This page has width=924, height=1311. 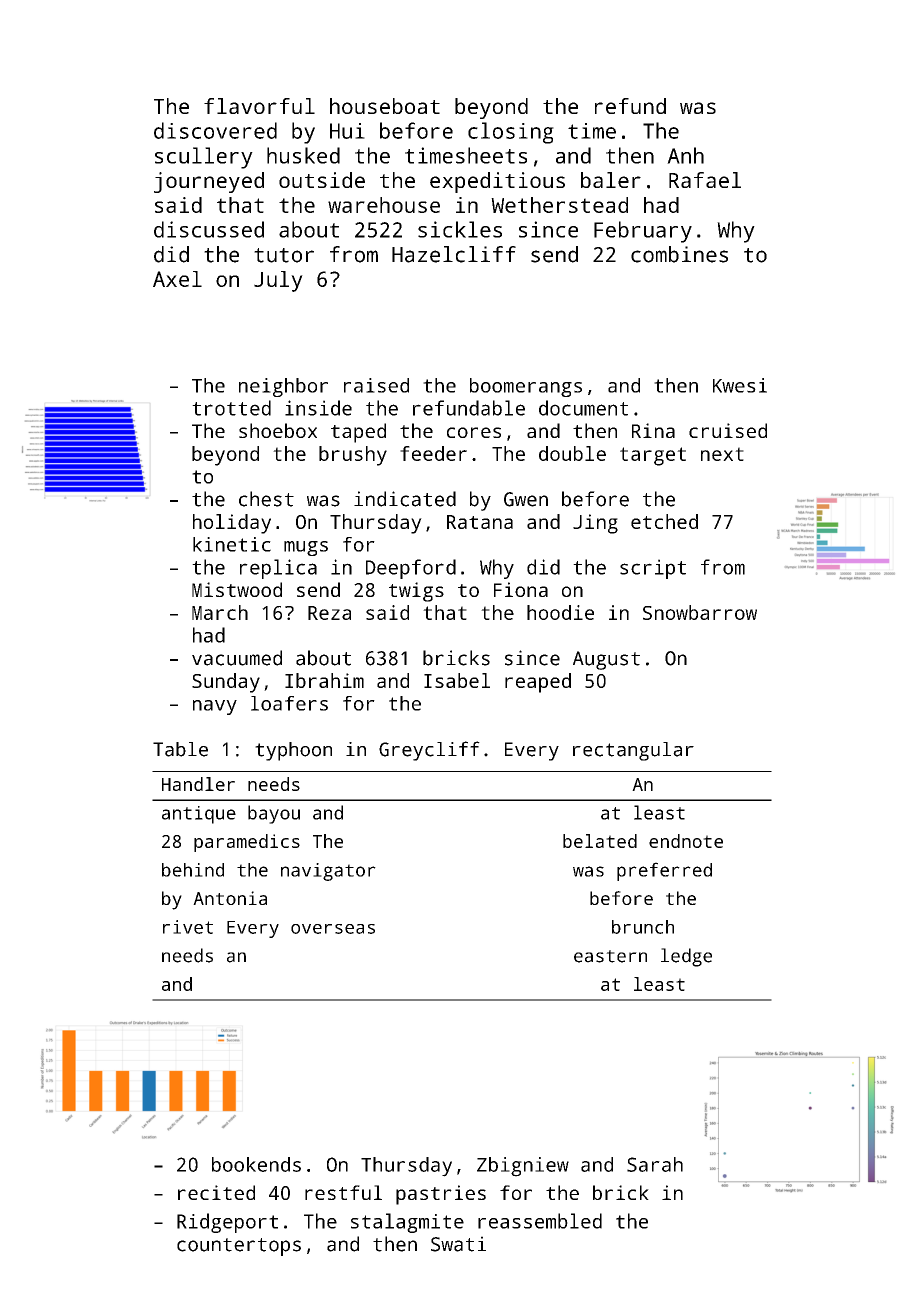 I want to click on pastries, so click(x=441, y=1195).
